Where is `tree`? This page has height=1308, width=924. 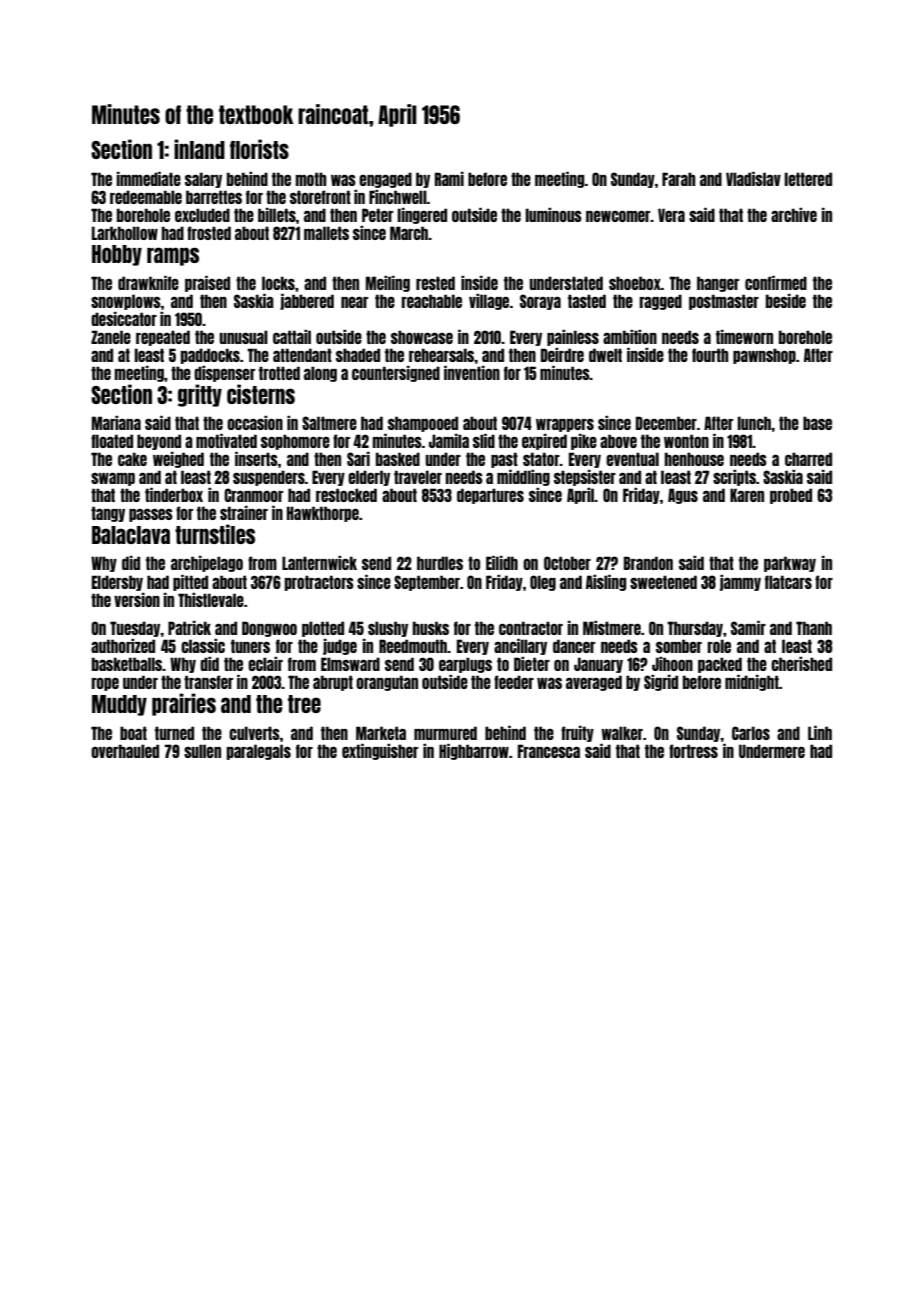
tree is located at coordinates (304, 704).
